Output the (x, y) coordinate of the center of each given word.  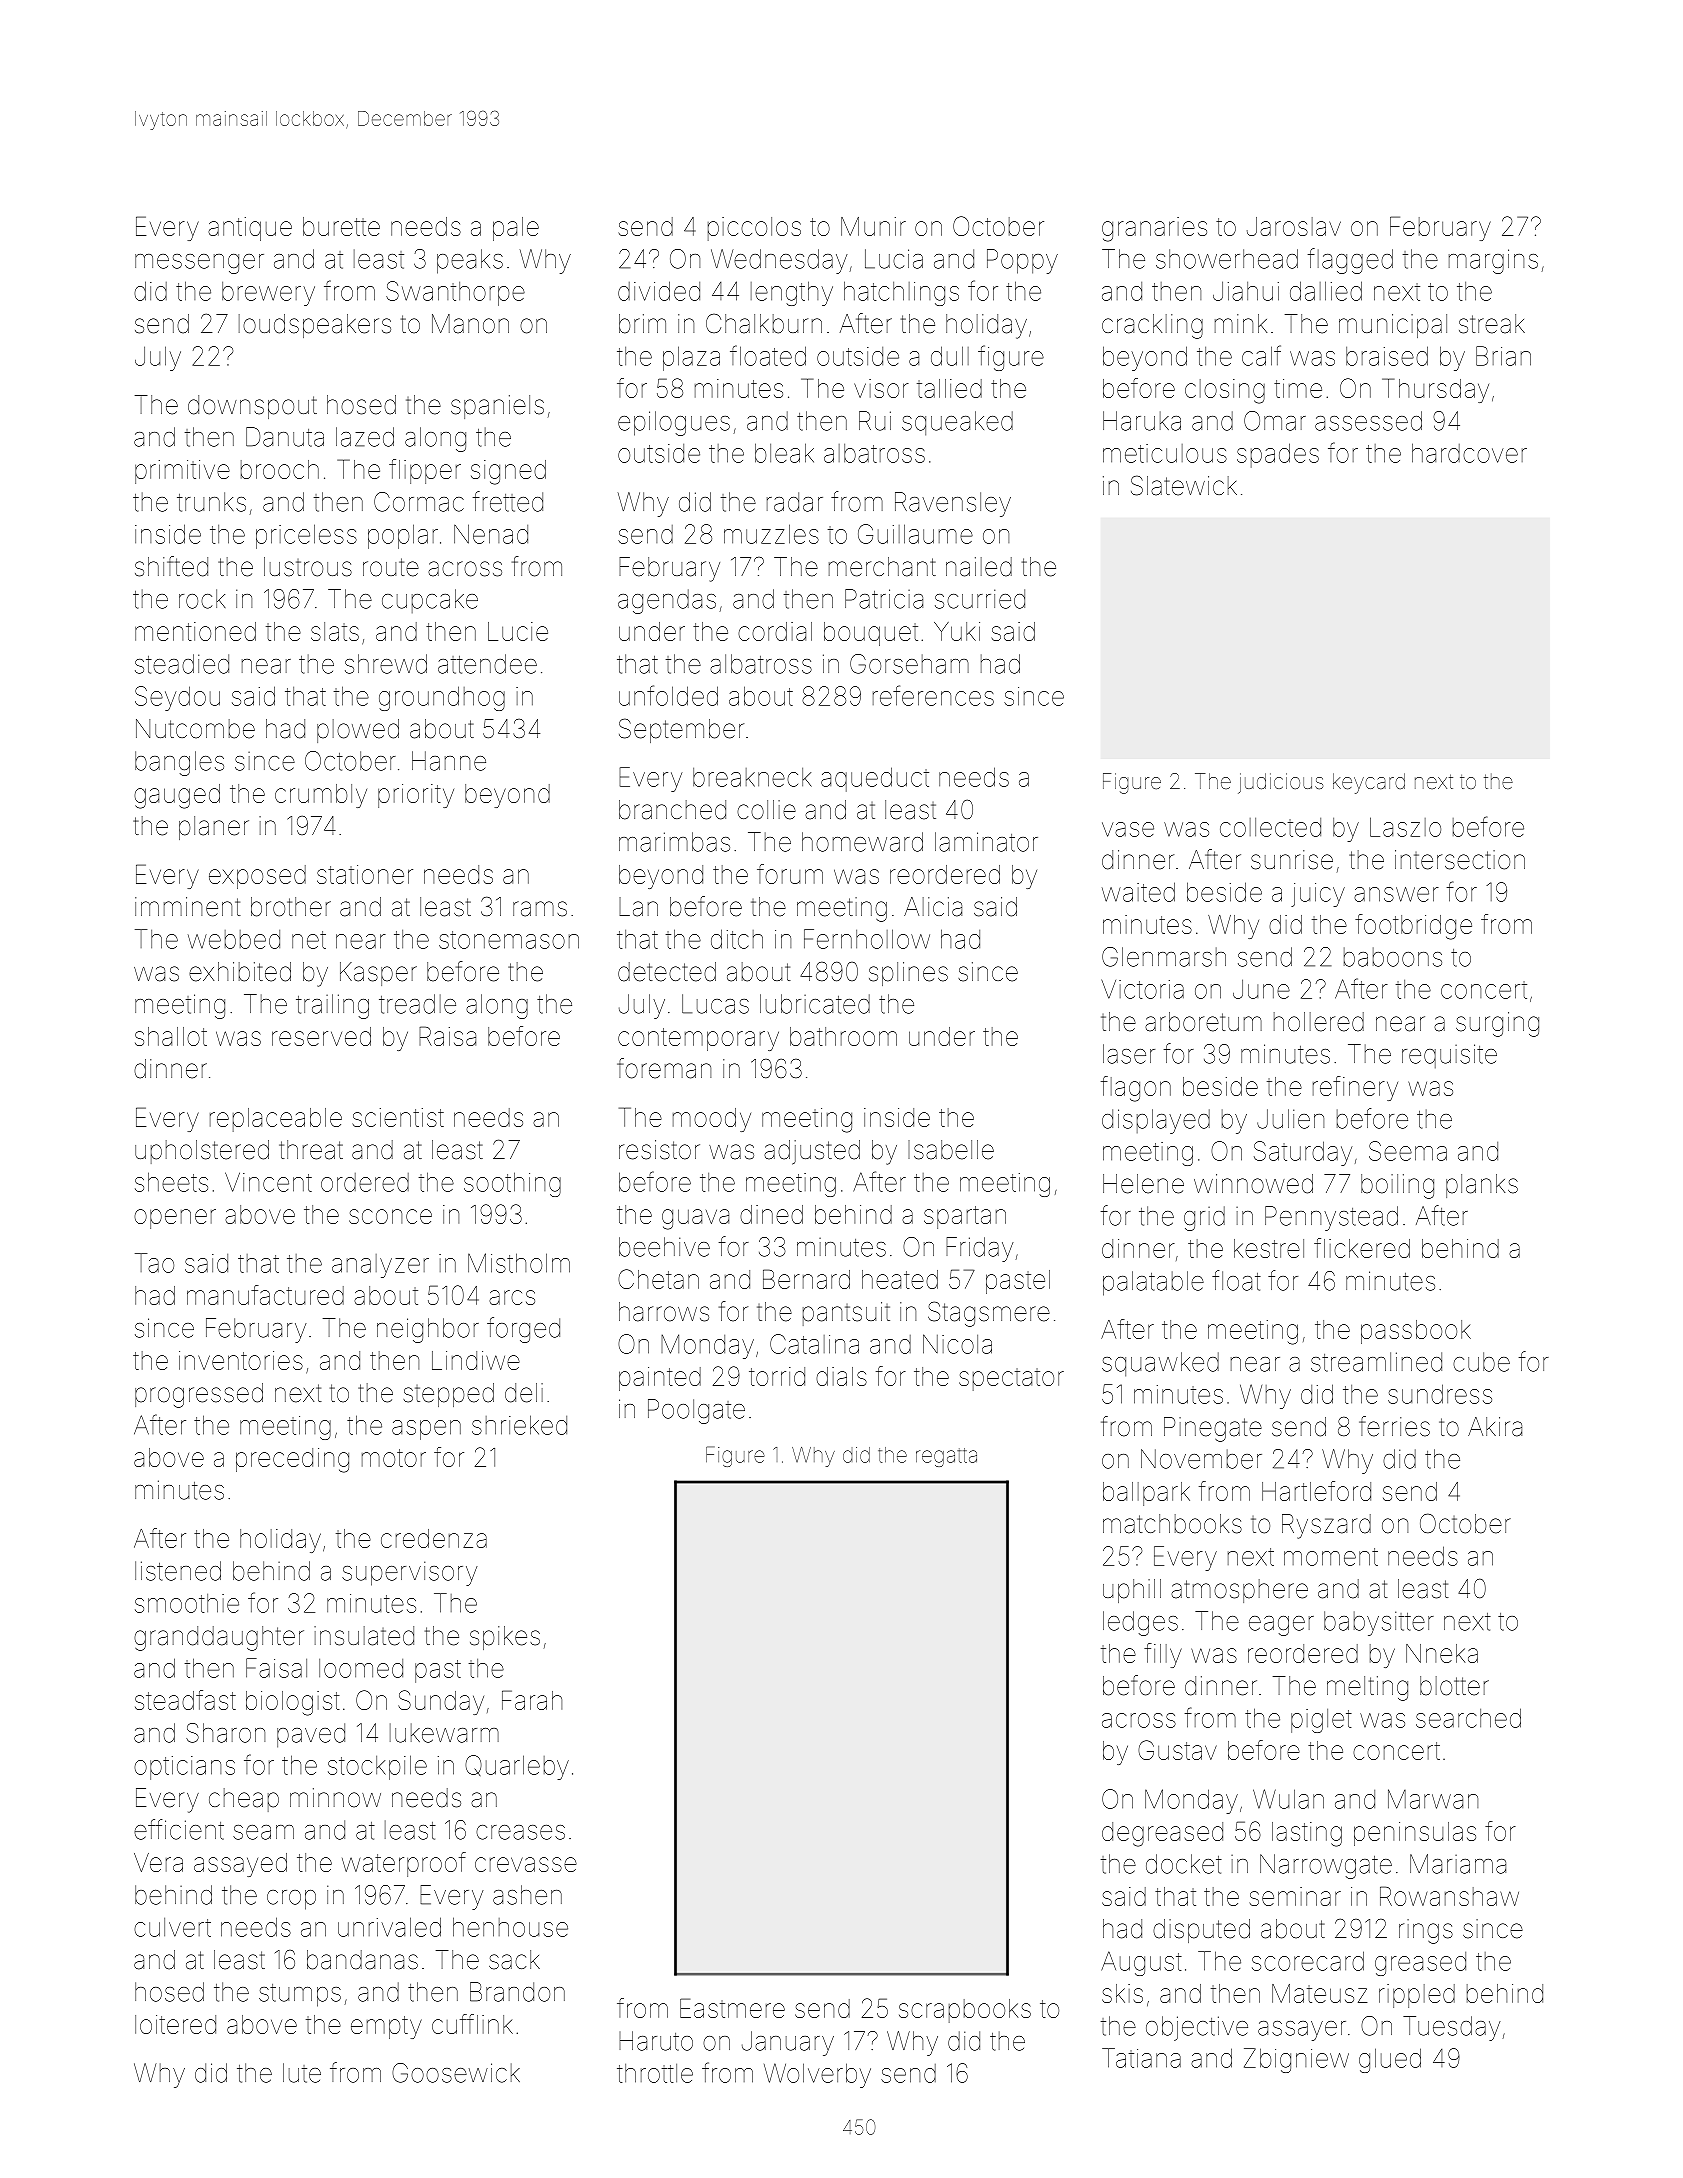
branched (672, 810)
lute (302, 2073)
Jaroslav (1294, 226)
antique (250, 229)
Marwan (1433, 1799)
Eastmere (732, 2008)
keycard (1369, 783)
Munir (873, 226)
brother (291, 907)
